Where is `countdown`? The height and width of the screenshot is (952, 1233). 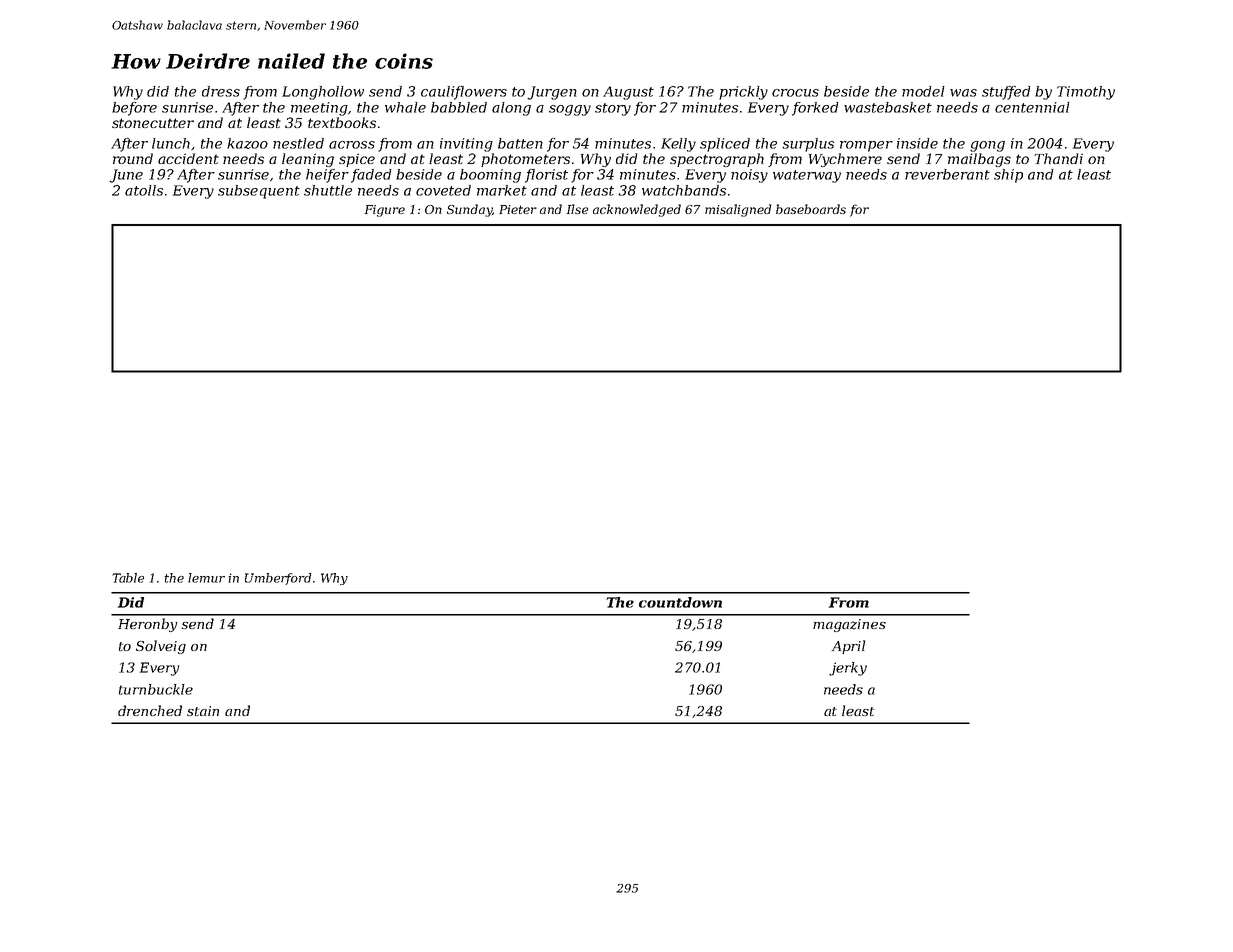 countdown is located at coordinates (680, 602).
